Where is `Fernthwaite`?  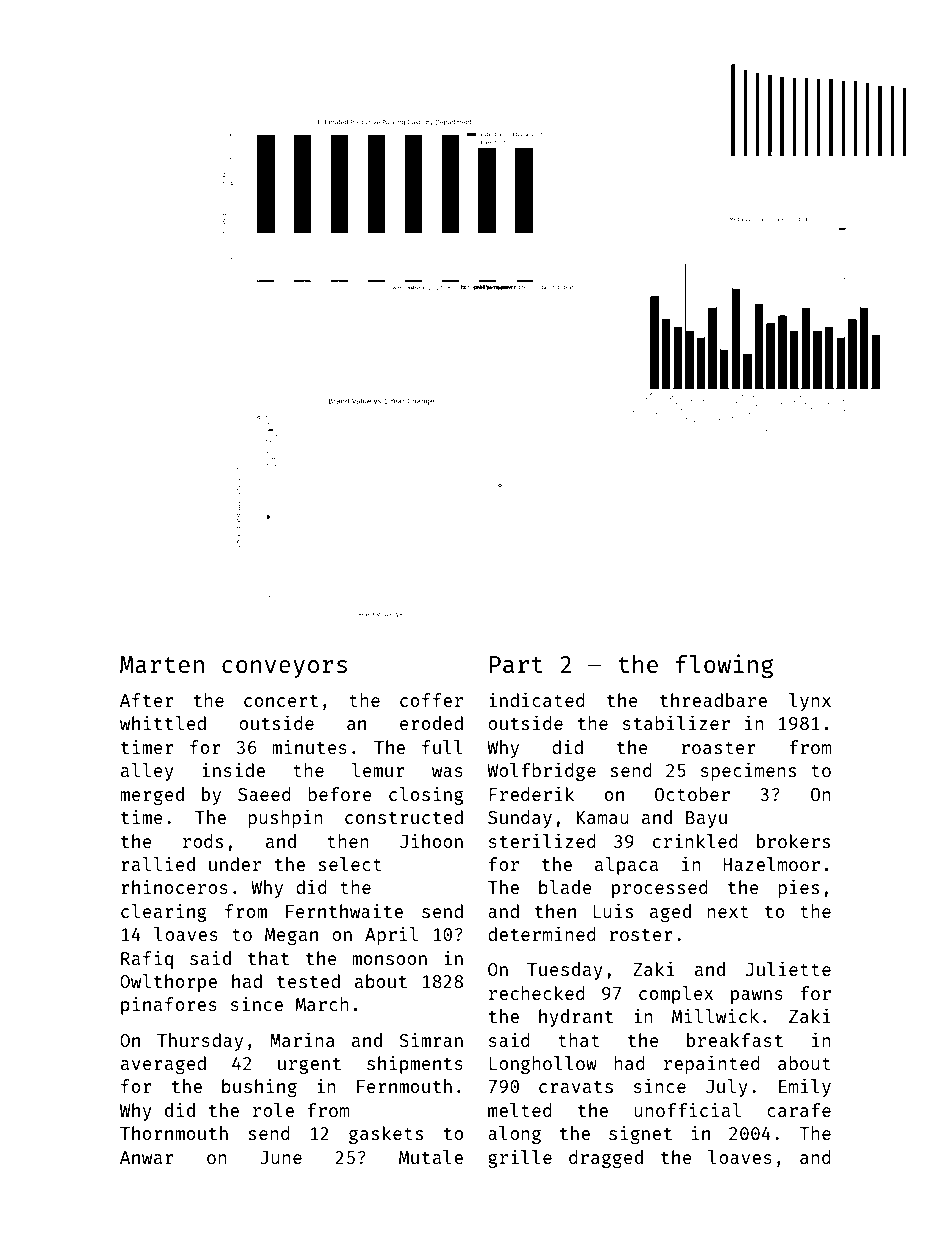
Fernthwaite is located at coordinates (344, 911).
